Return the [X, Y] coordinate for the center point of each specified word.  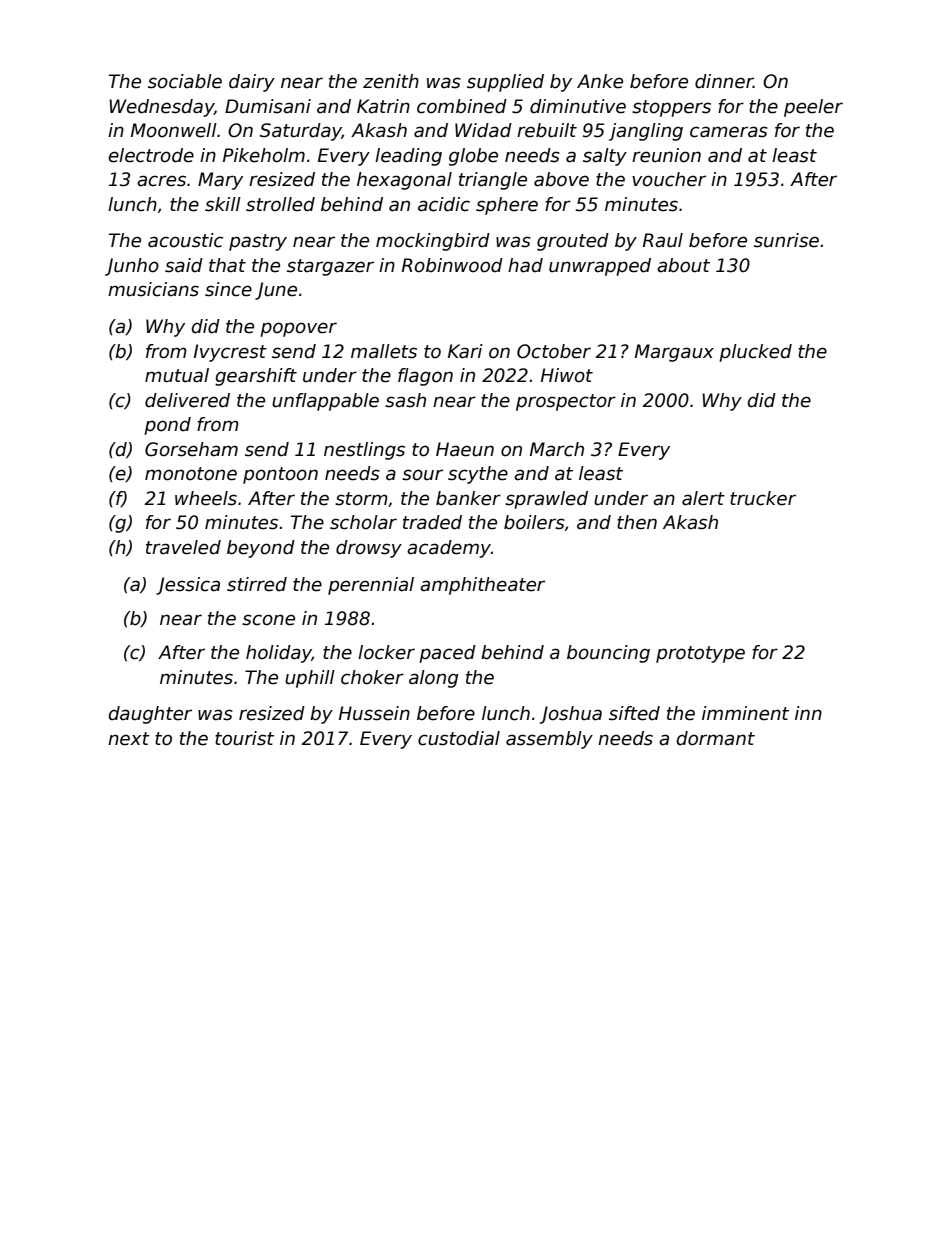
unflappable [325, 402]
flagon [425, 377]
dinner [724, 81]
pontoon [280, 475]
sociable [185, 81]
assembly [549, 740]
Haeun [465, 449]
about [683, 265]
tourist [244, 738]
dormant [716, 738]
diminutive [578, 106]
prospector [566, 402]
